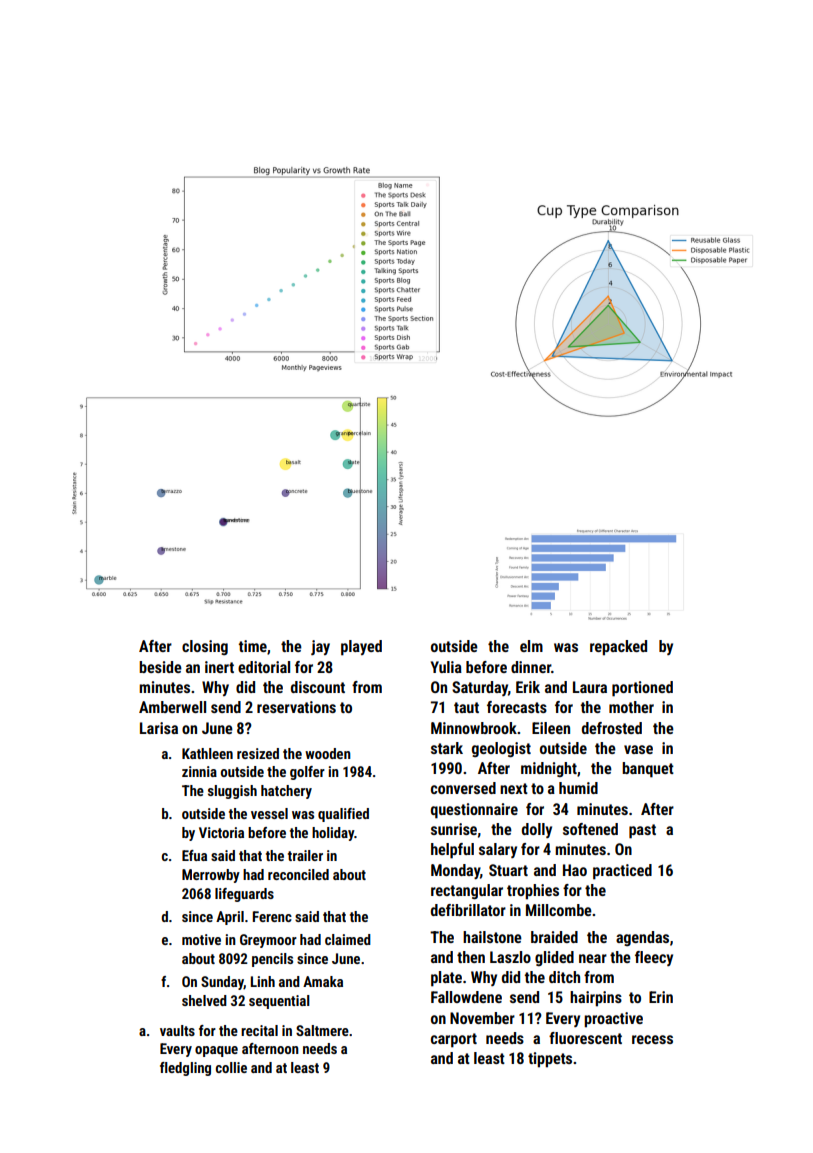 Image resolution: width=813 pixels, height=1153 pixels. I want to click on repacked, so click(618, 648).
